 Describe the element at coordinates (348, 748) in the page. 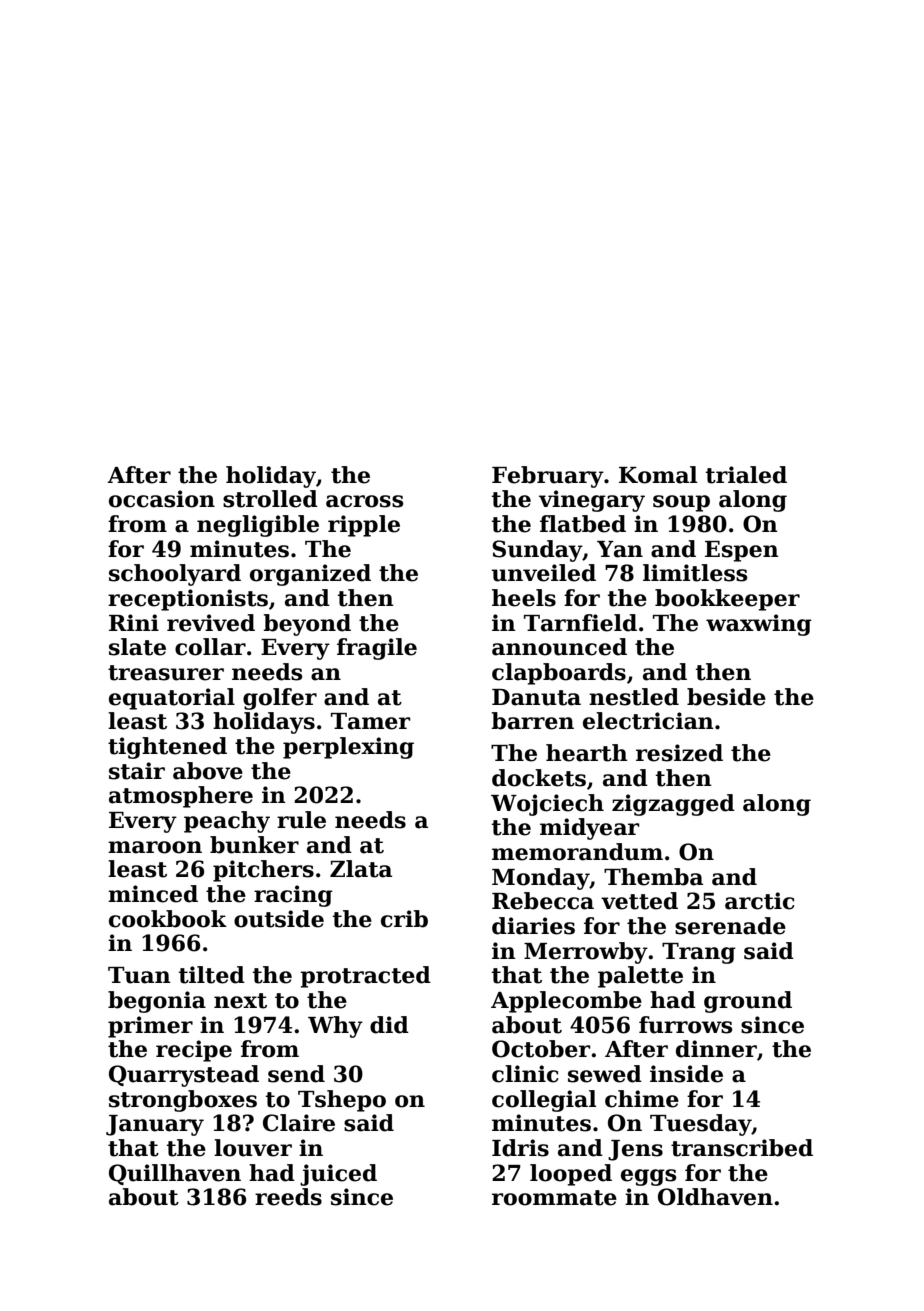

I see `perplexing` at that location.
